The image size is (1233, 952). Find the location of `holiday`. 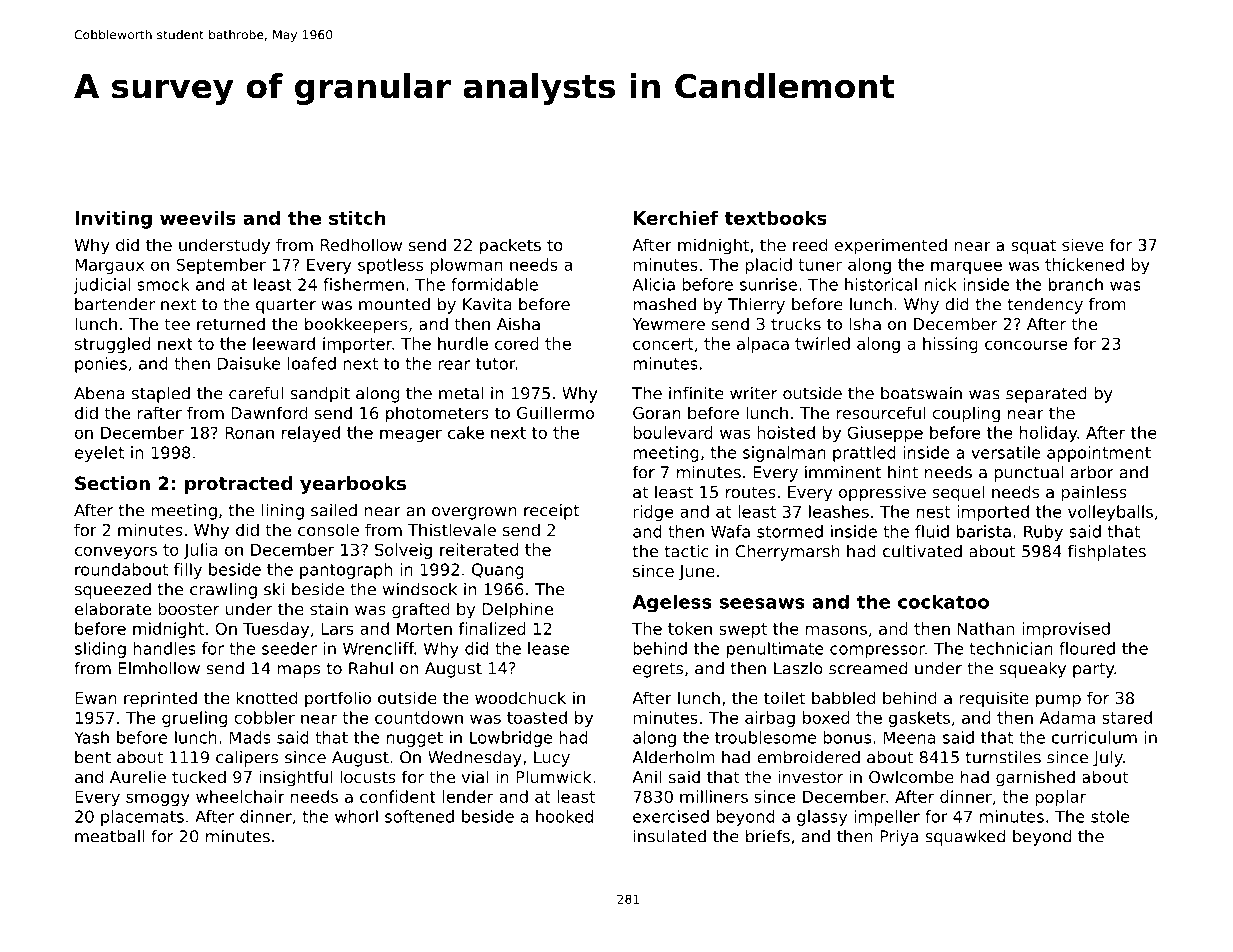

holiday is located at coordinates (1048, 434).
